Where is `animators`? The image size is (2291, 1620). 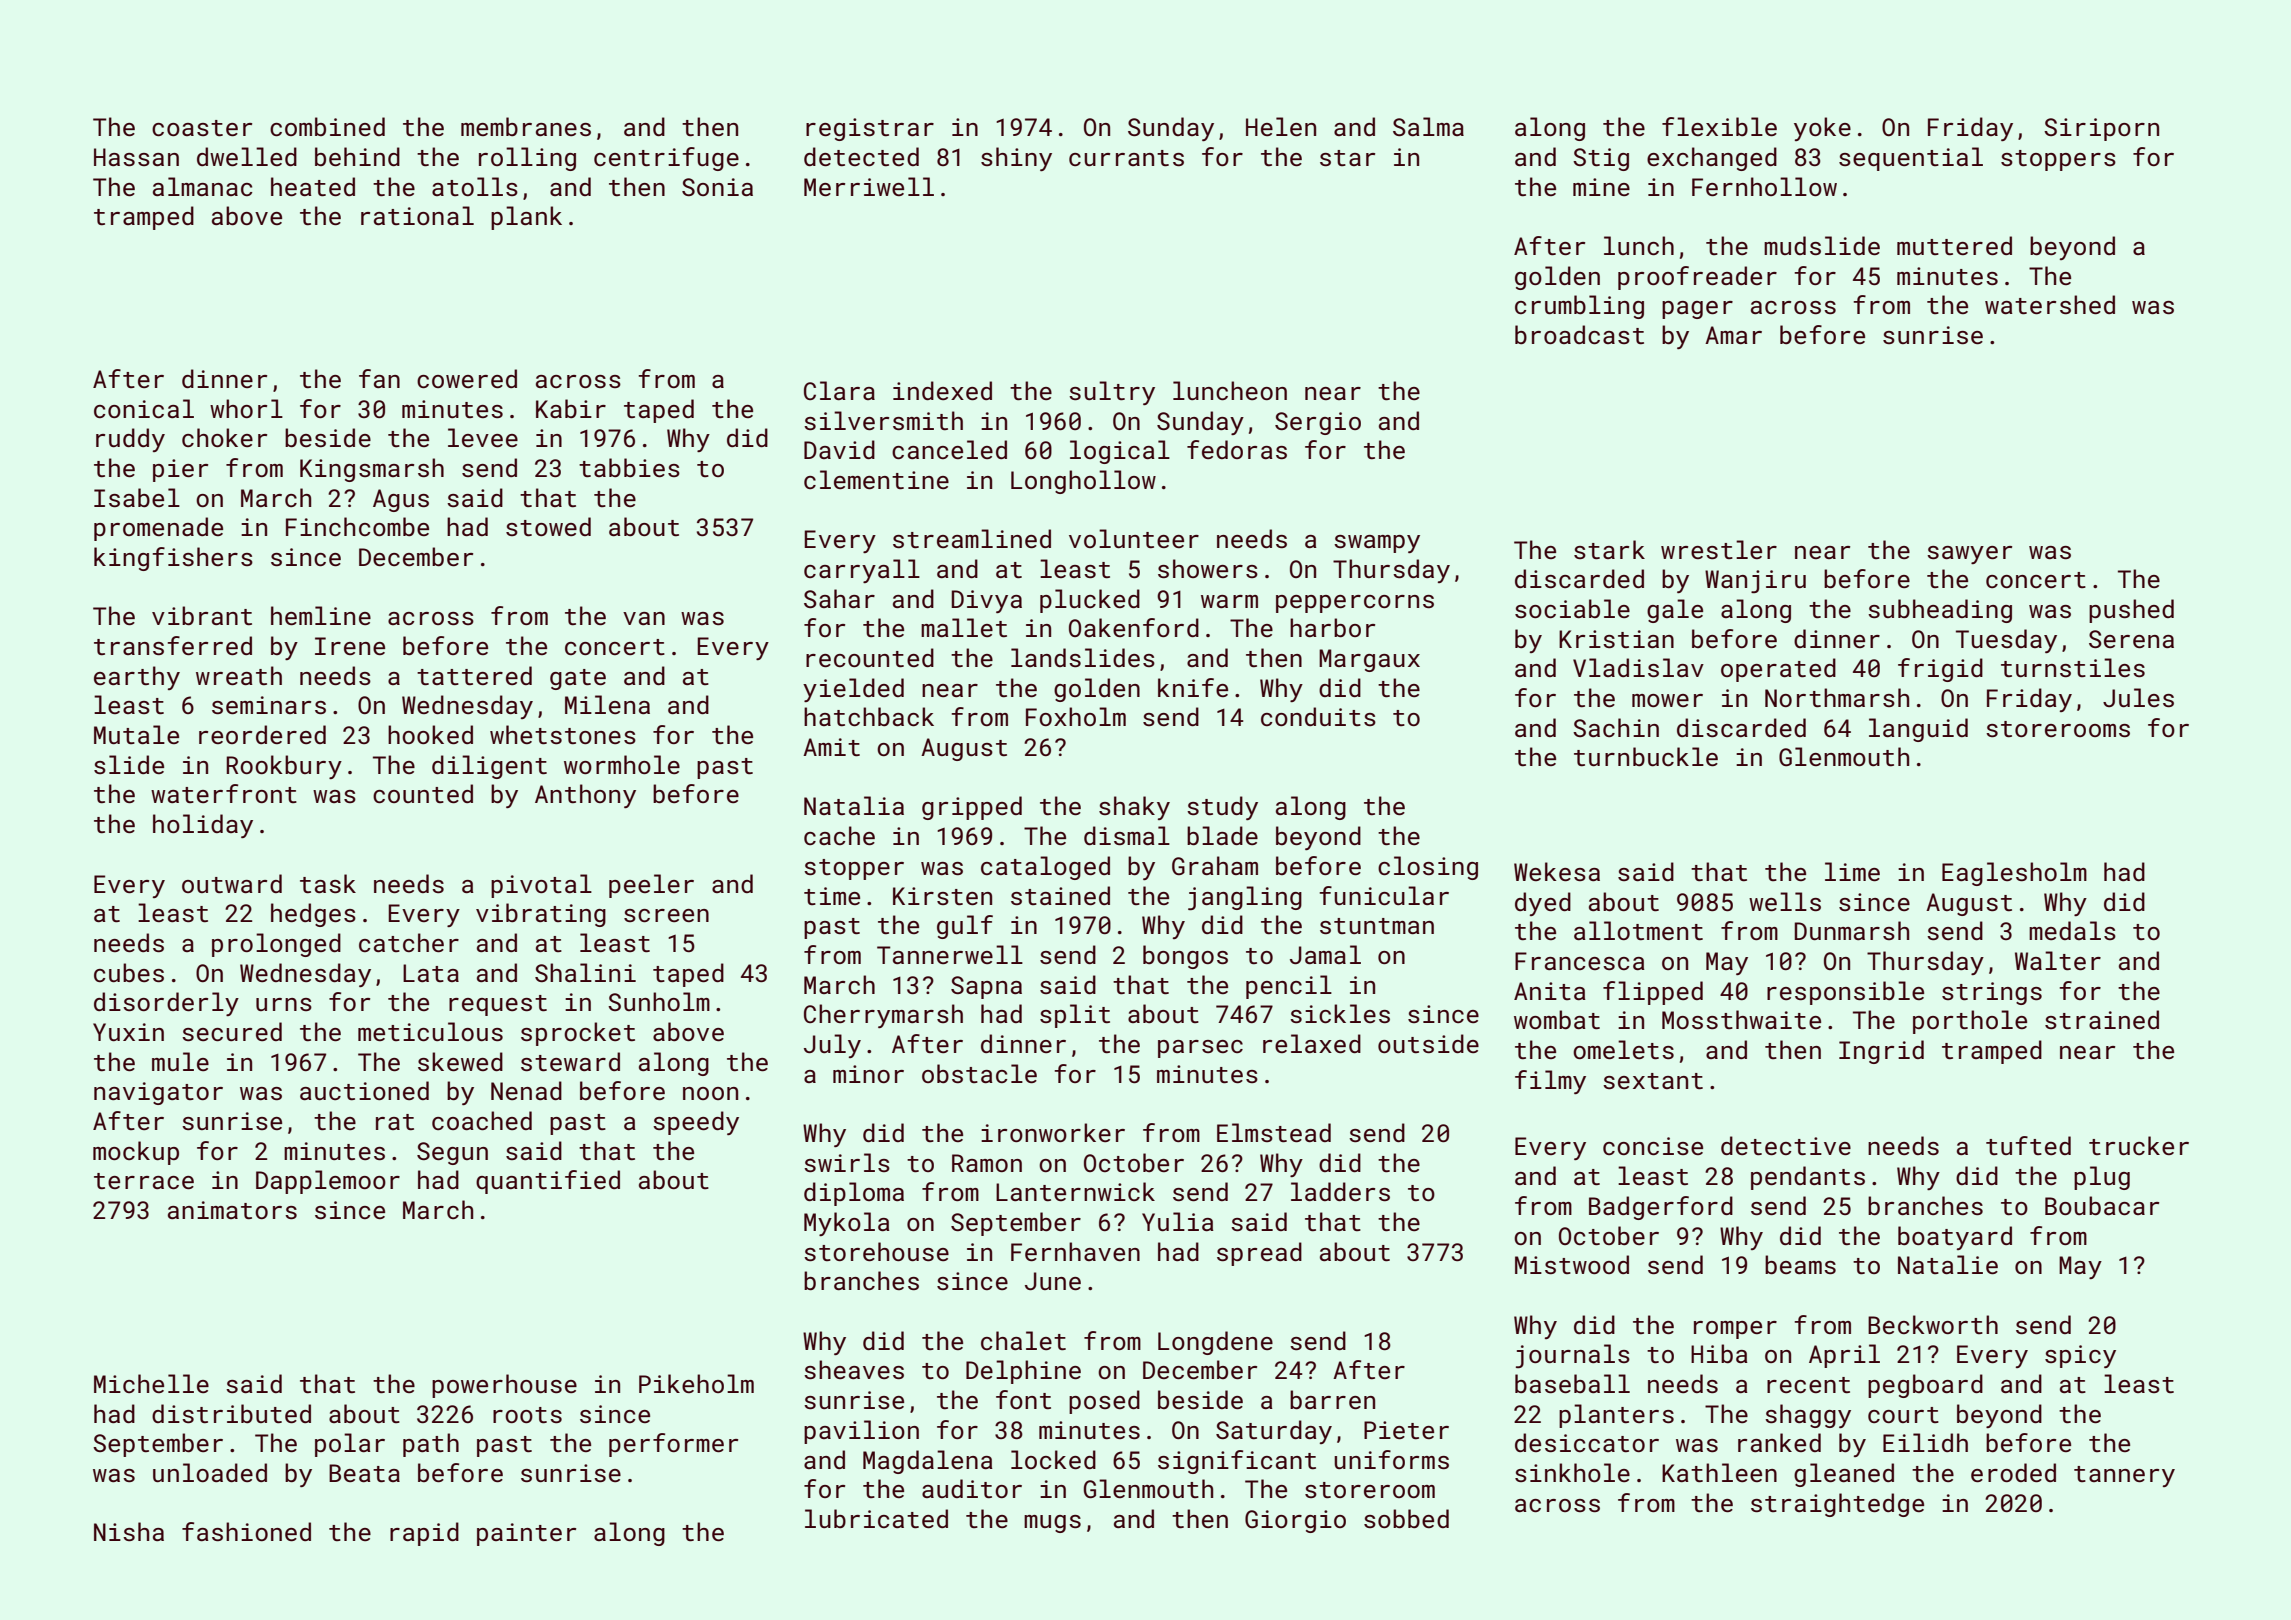
animators is located at coordinates (232, 1210).
